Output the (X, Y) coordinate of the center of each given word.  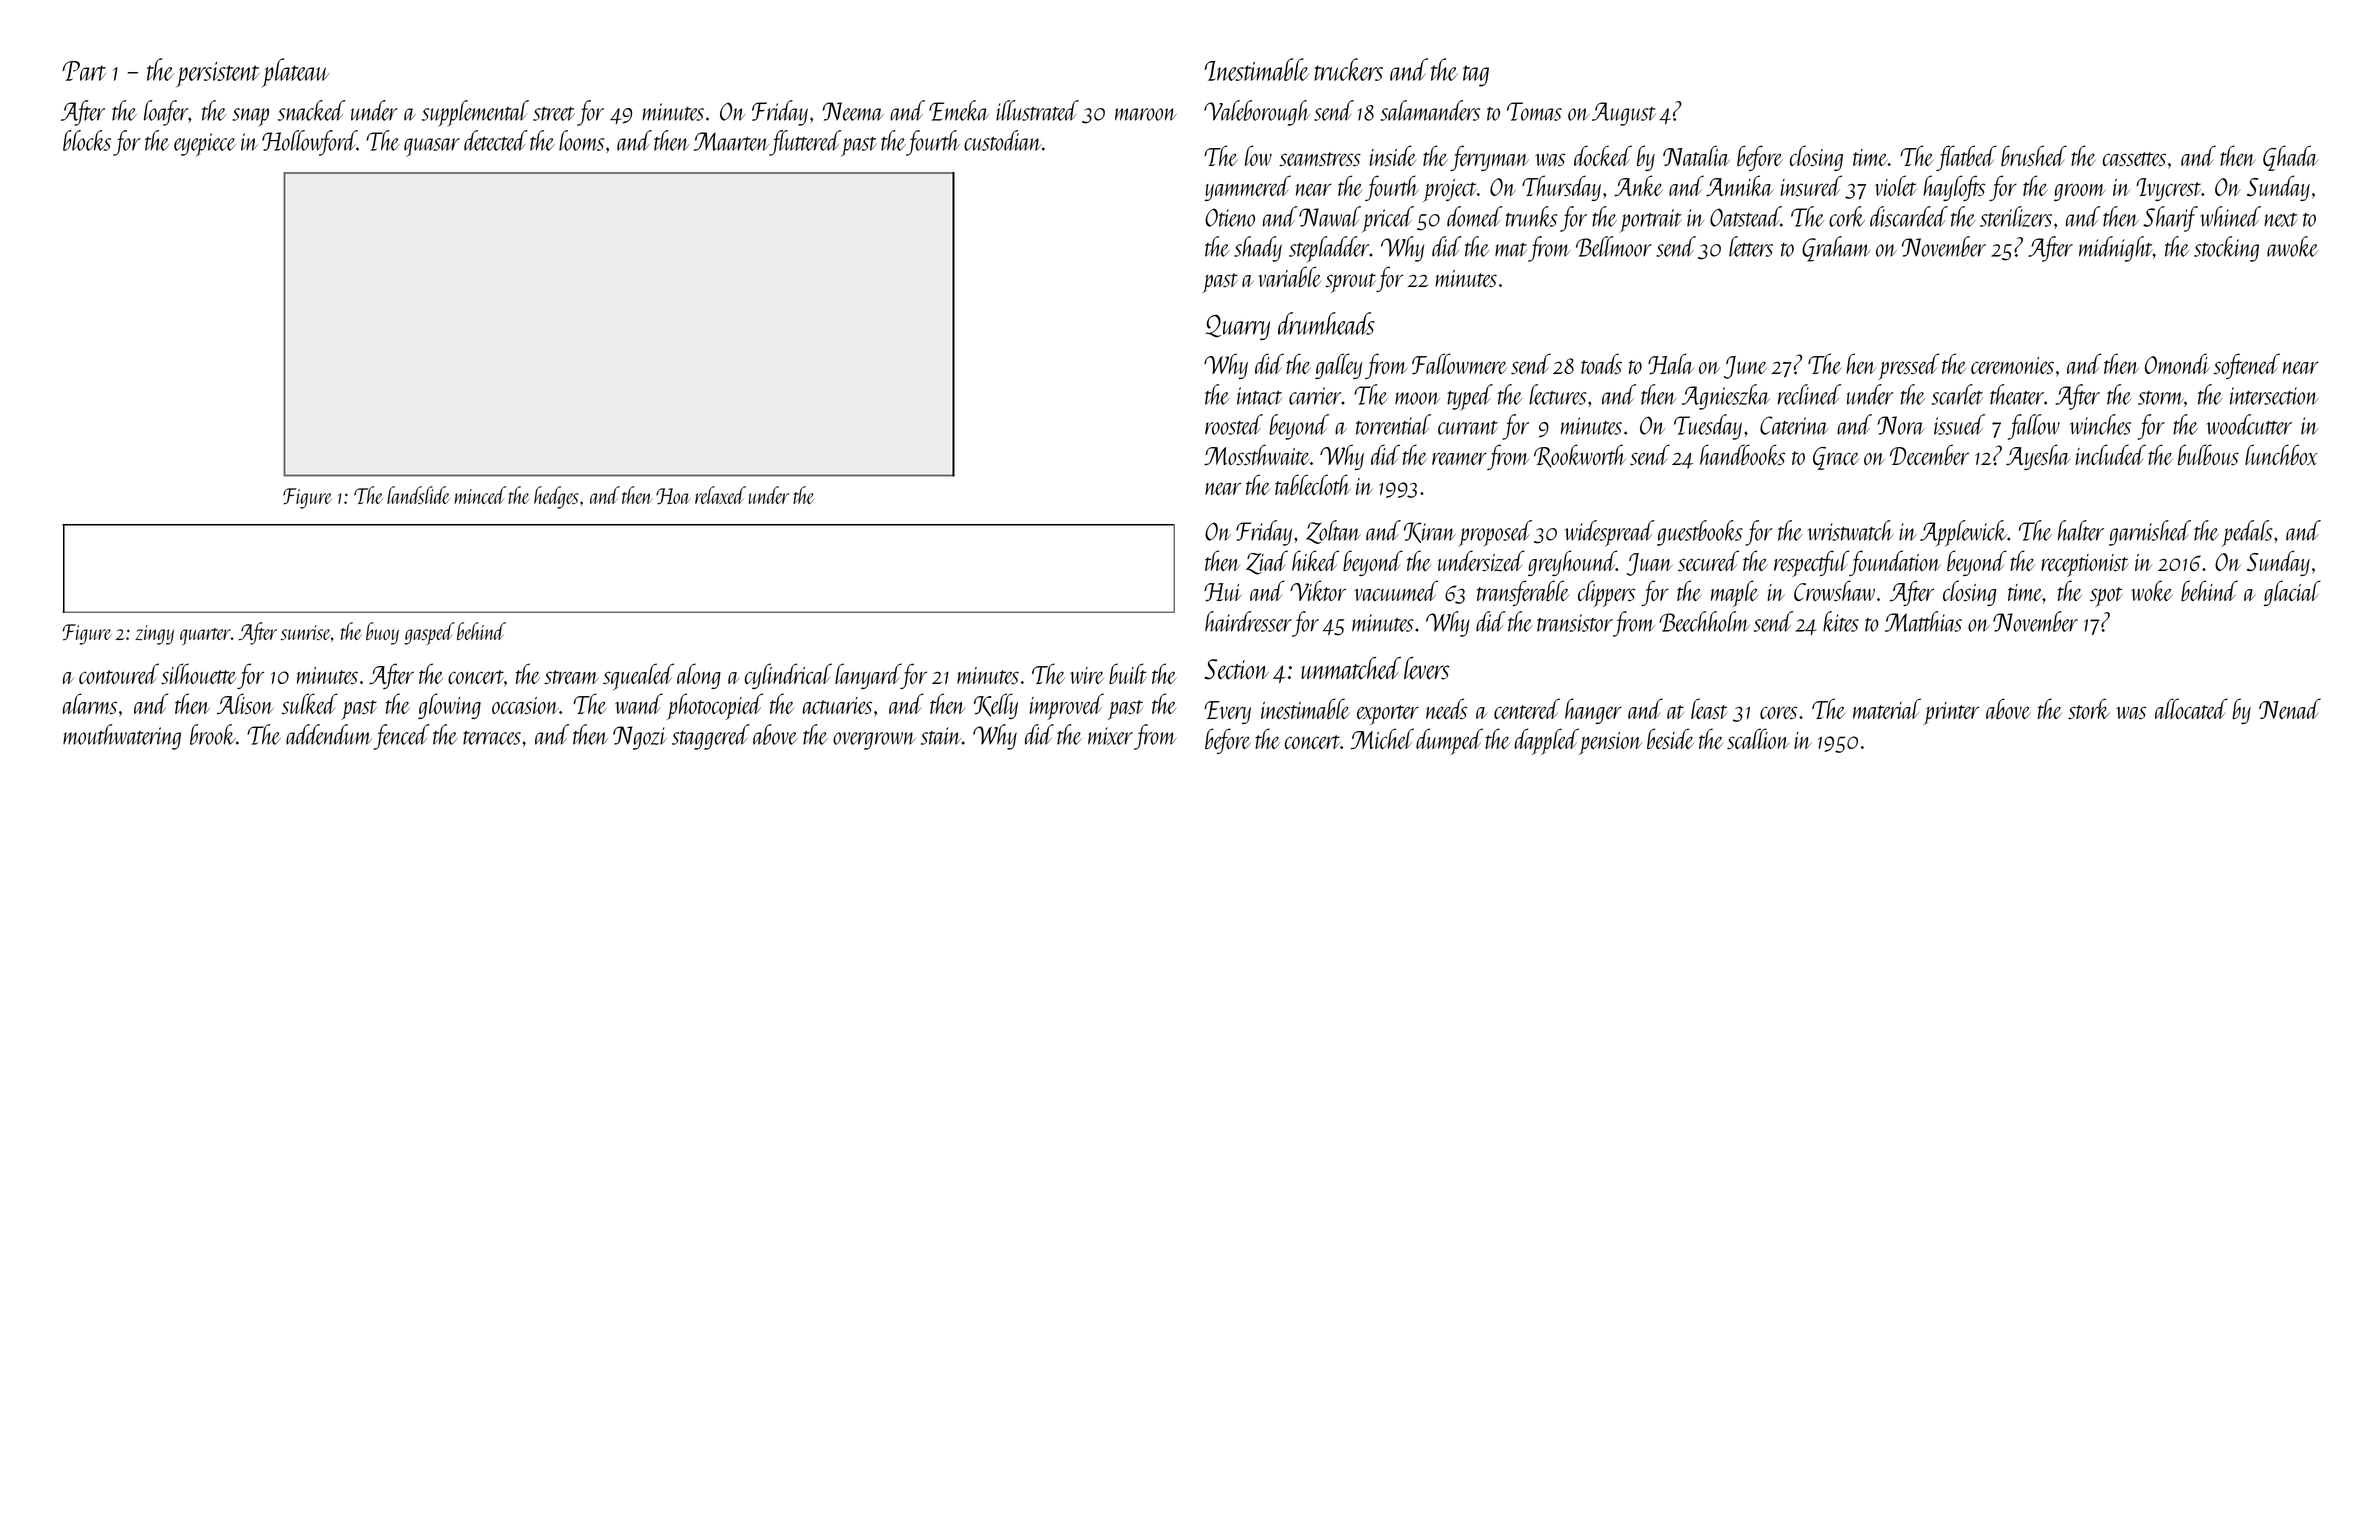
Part (84, 71)
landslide (418, 495)
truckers (1348, 69)
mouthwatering (122, 737)
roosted (1234, 424)
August (1624, 114)
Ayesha (2038, 457)
